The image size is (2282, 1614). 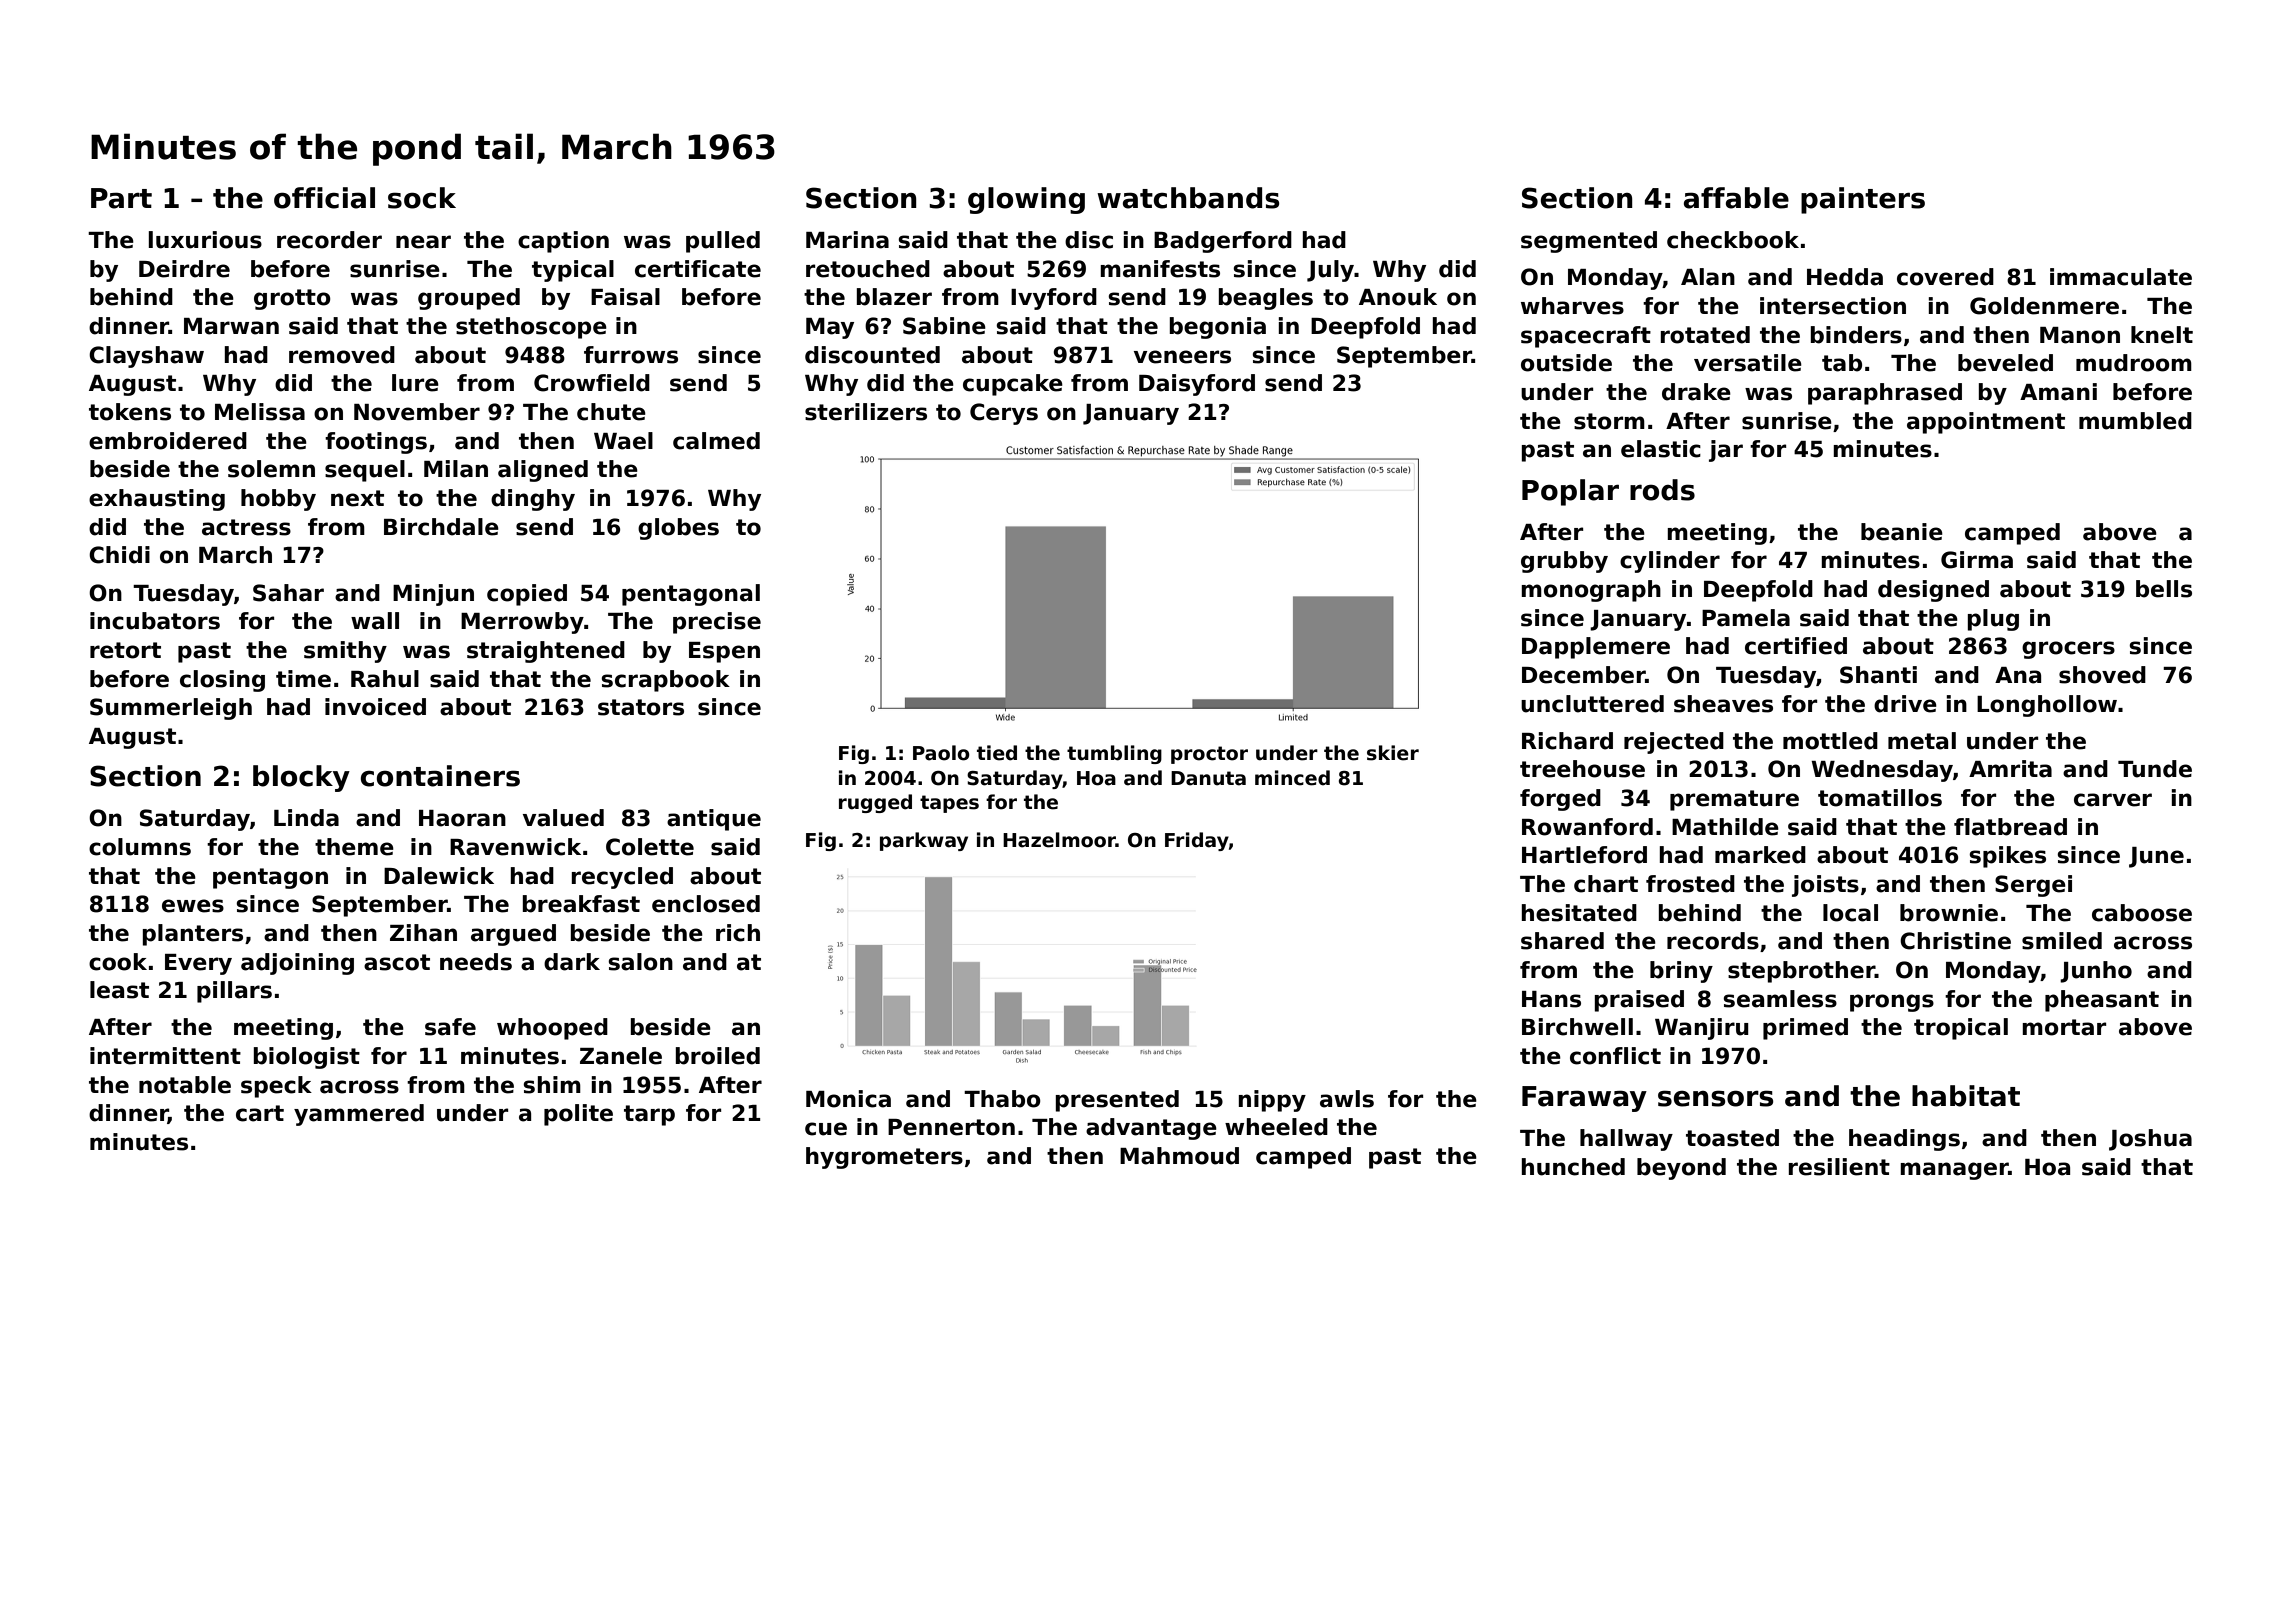 I want to click on beanie, so click(x=1902, y=532).
